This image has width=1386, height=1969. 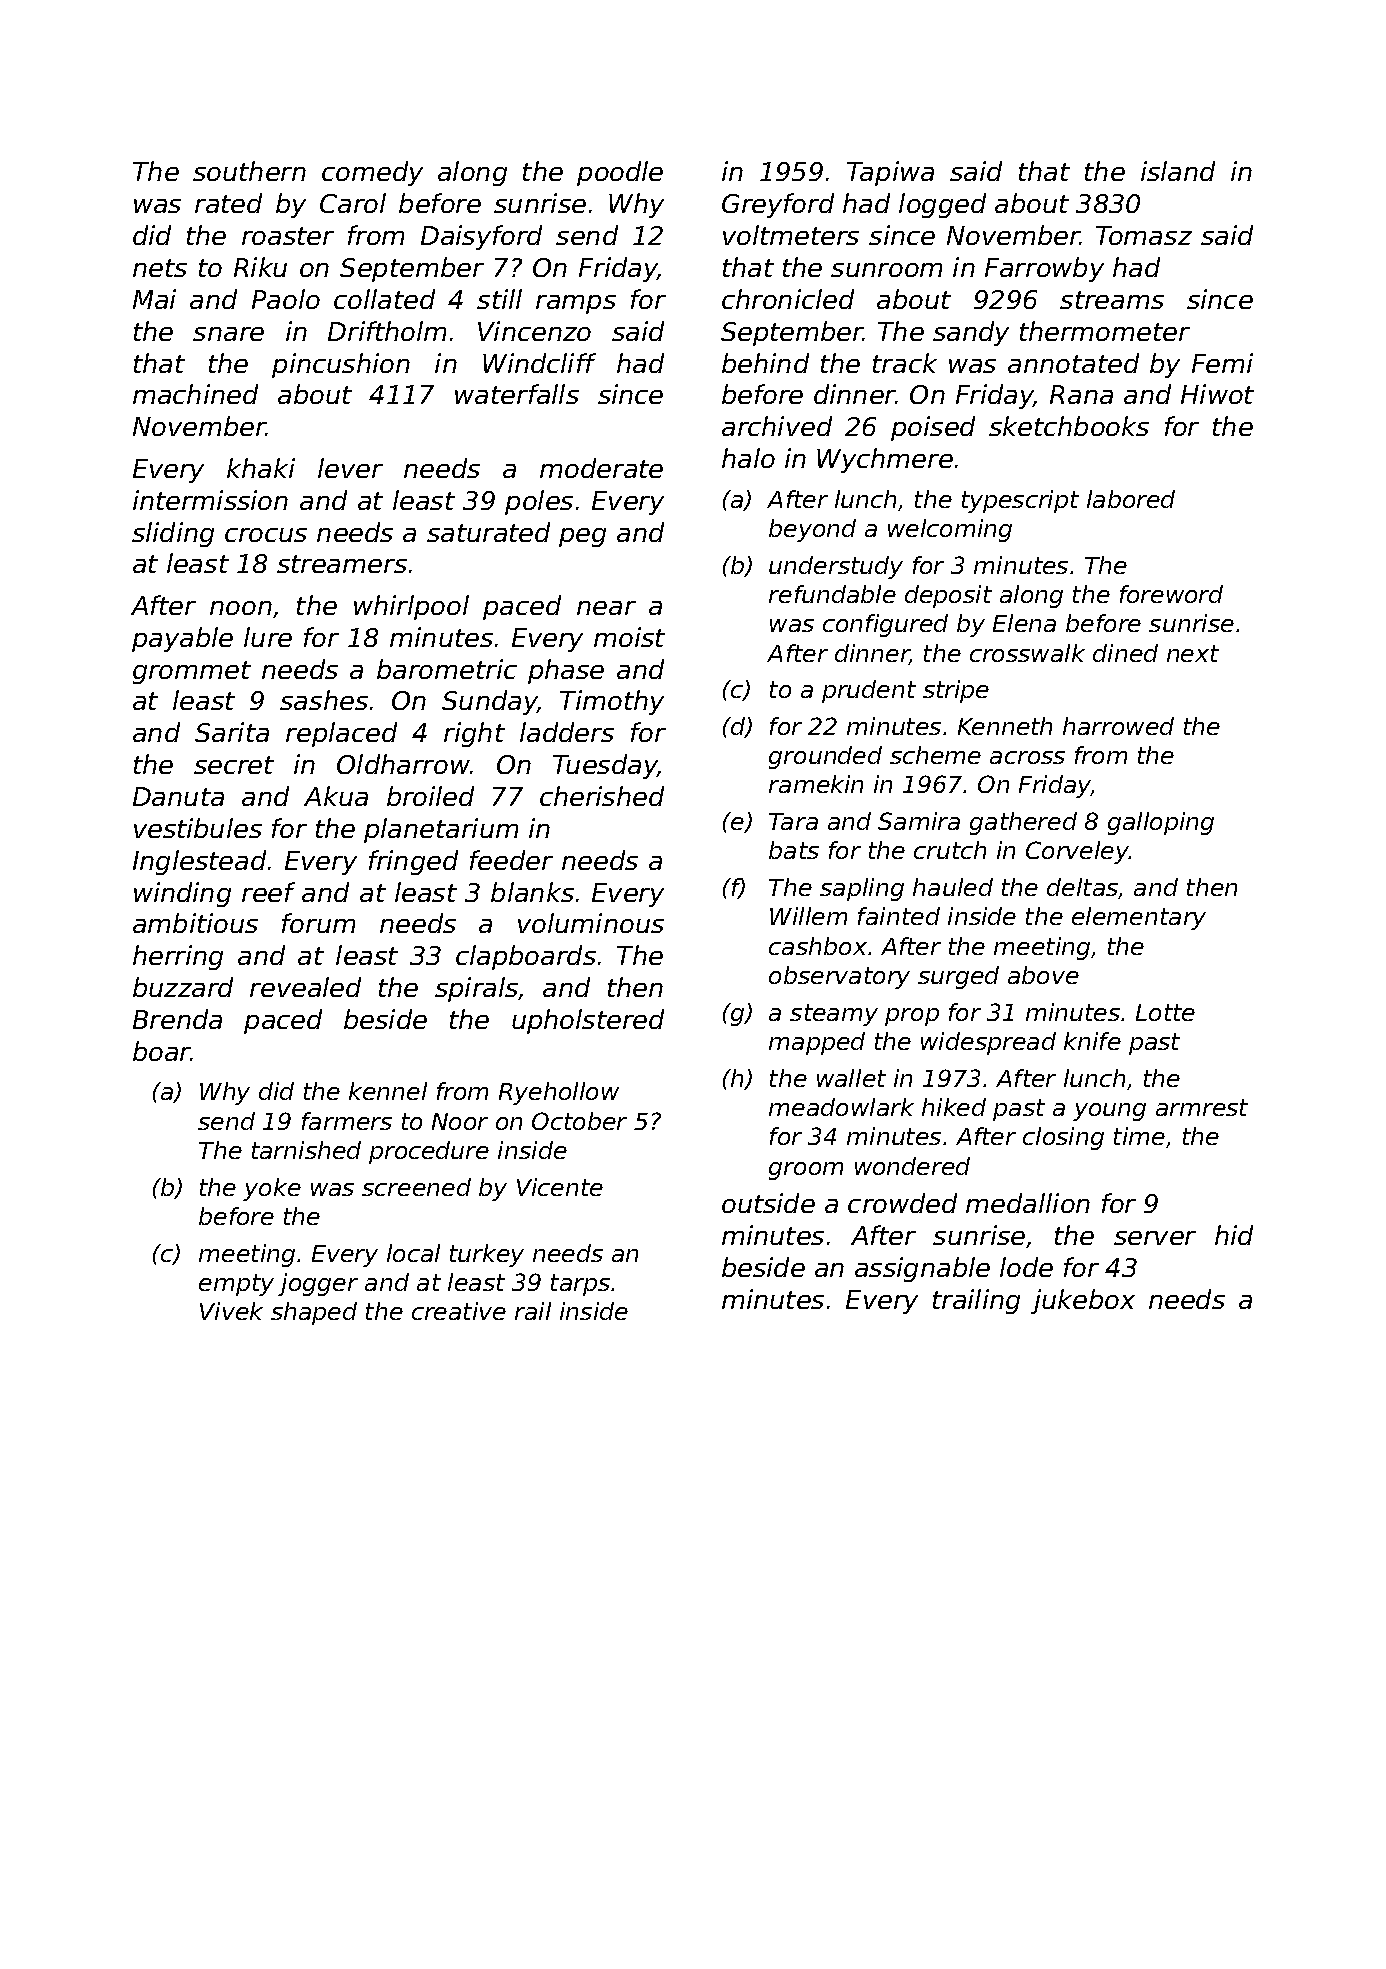 What do you see at coordinates (922, 1269) in the image?
I see `assignable` at bounding box center [922, 1269].
